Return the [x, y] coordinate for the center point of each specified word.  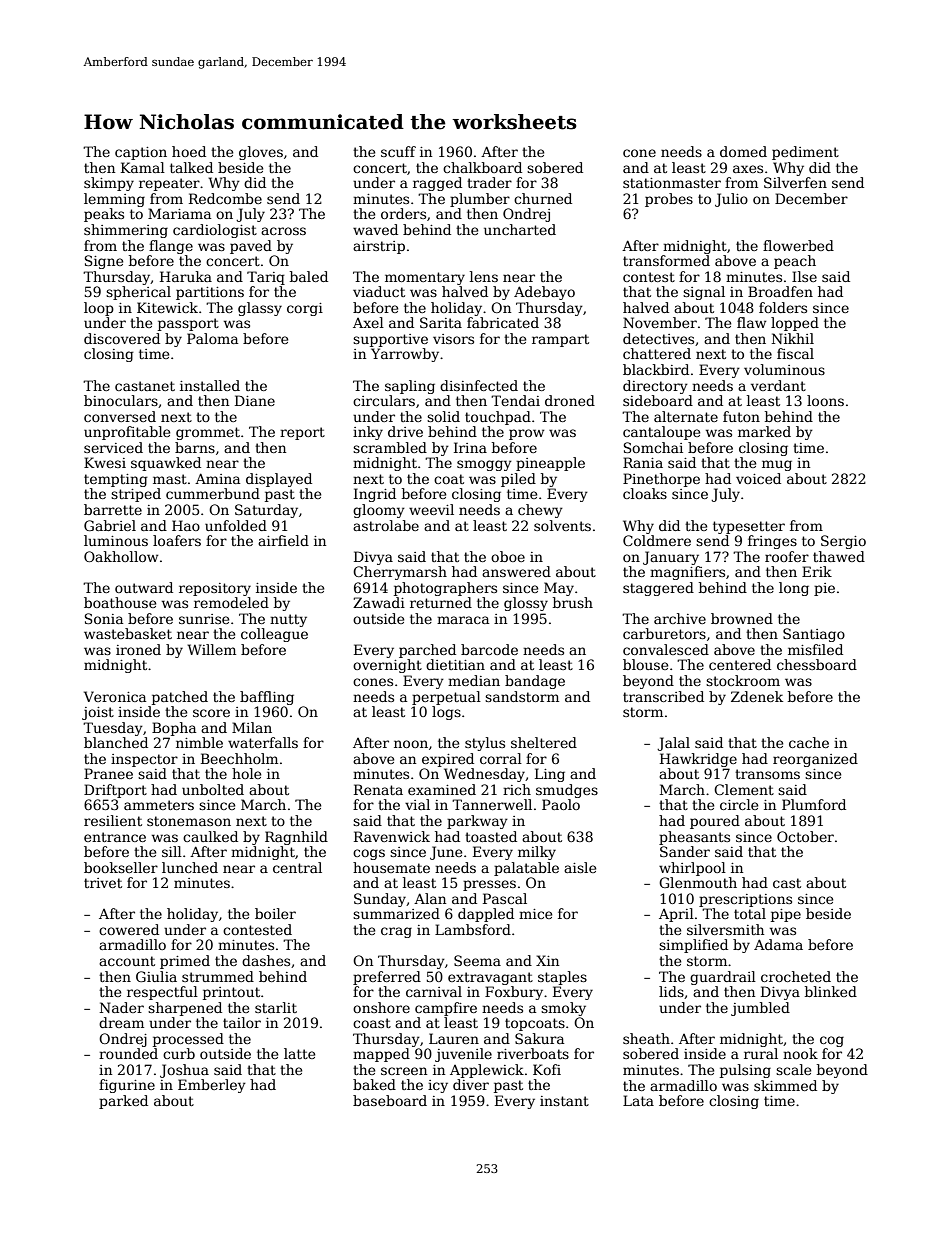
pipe [786, 915]
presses [489, 885]
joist [98, 713]
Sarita [441, 322]
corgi [305, 309]
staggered [658, 589]
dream [121, 1022]
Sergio [843, 542]
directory [655, 387]
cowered [129, 929]
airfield [283, 540]
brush [573, 602]
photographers [445, 589]
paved [251, 247]
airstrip [379, 247]
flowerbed [798, 245]
